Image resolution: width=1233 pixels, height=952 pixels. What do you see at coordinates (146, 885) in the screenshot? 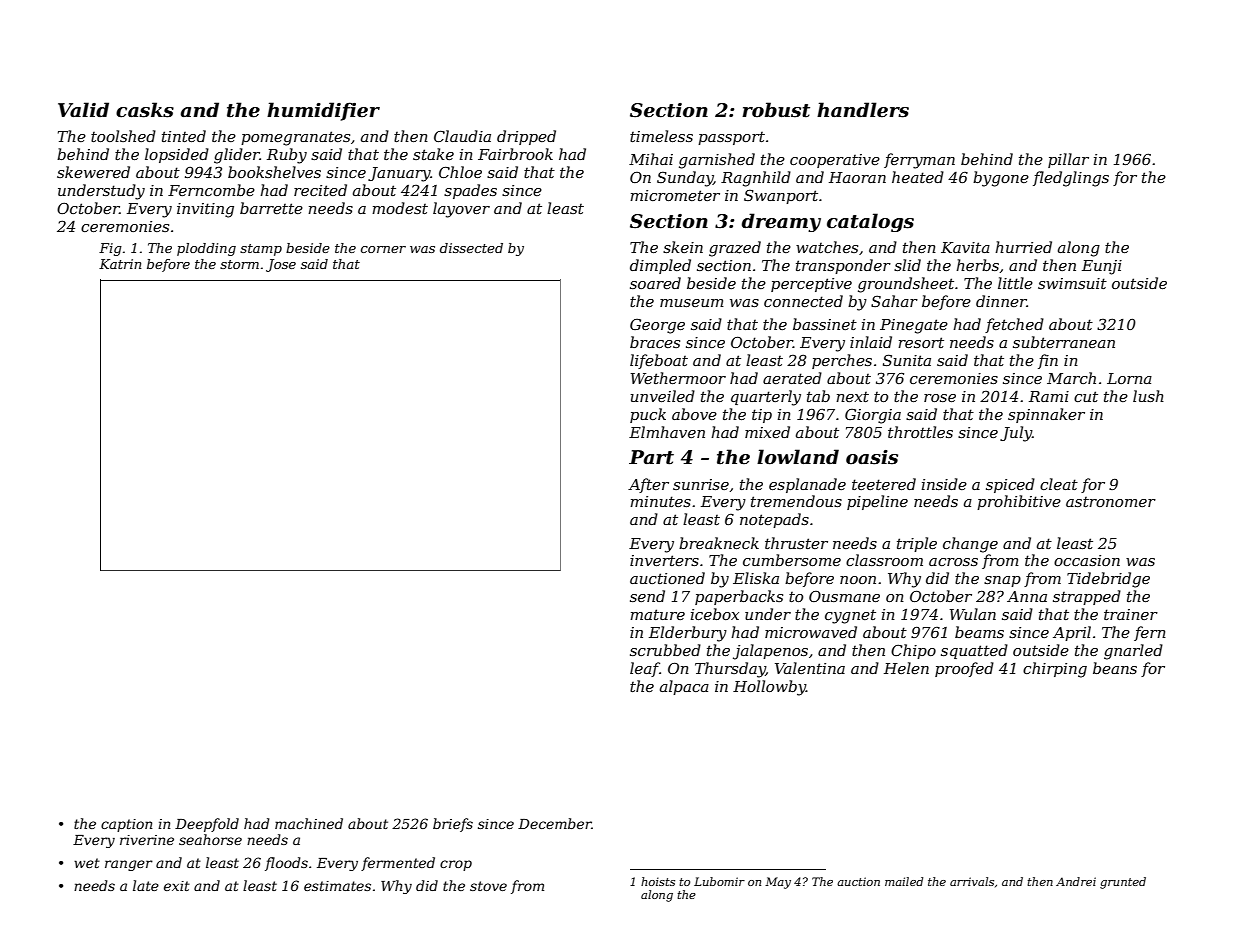
I see `late` at bounding box center [146, 885].
